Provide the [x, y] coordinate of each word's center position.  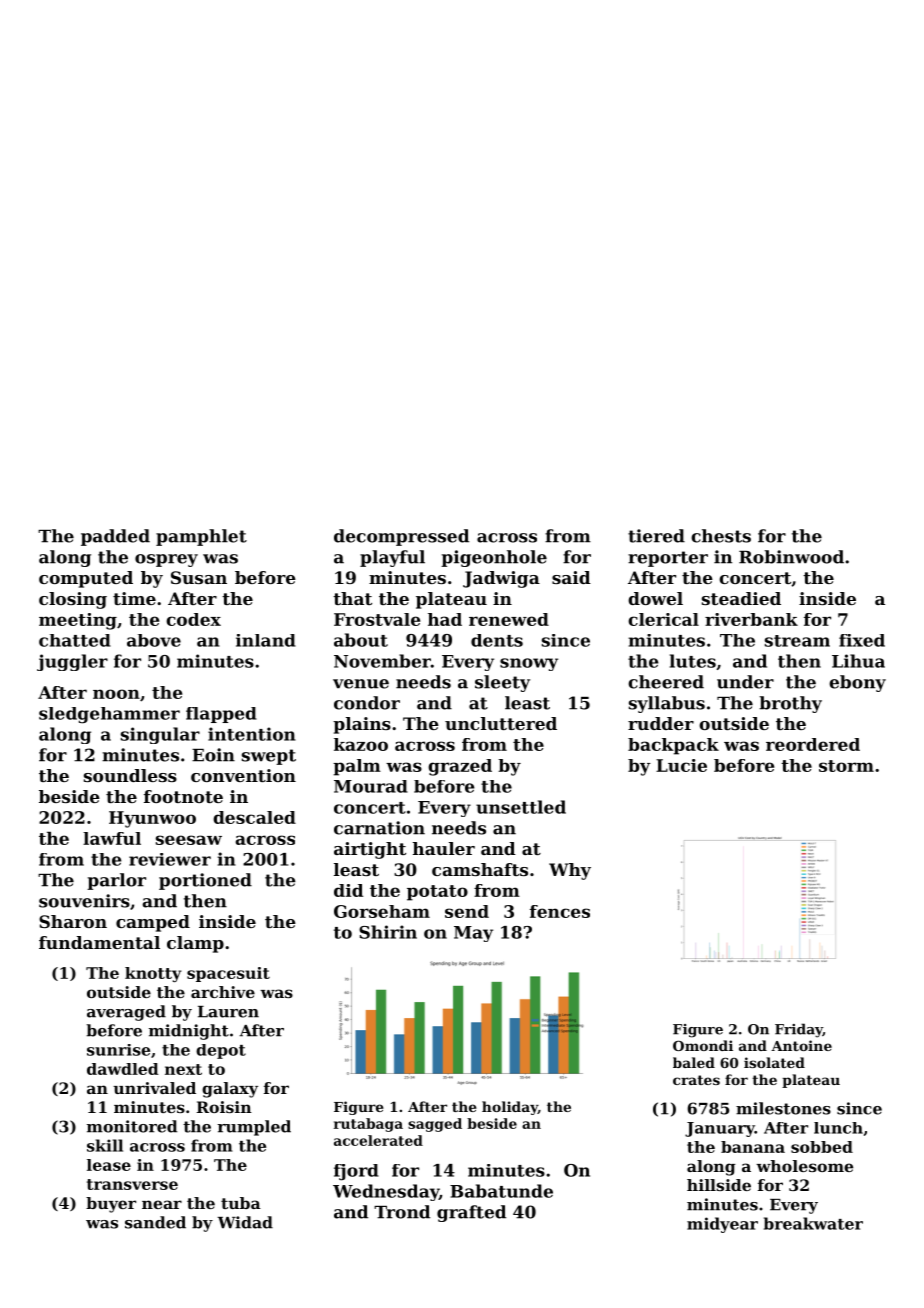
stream [797, 641]
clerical [663, 619]
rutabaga [368, 1125]
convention [243, 775]
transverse [132, 1184]
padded [115, 537]
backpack [673, 746]
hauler [444, 848]
